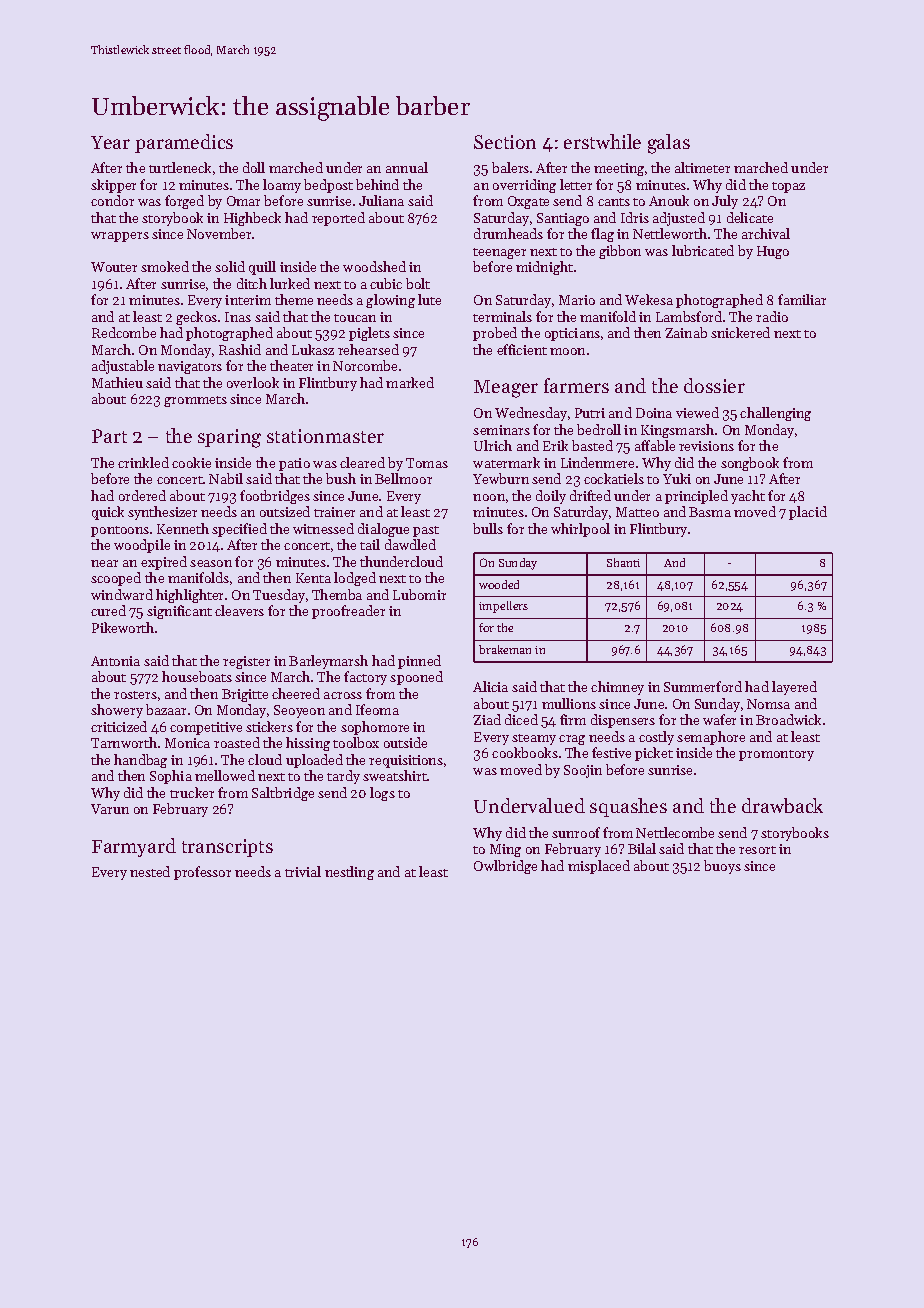  Describe the element at coordinates (113, 186) in the image. I see `skipper` at that location.
